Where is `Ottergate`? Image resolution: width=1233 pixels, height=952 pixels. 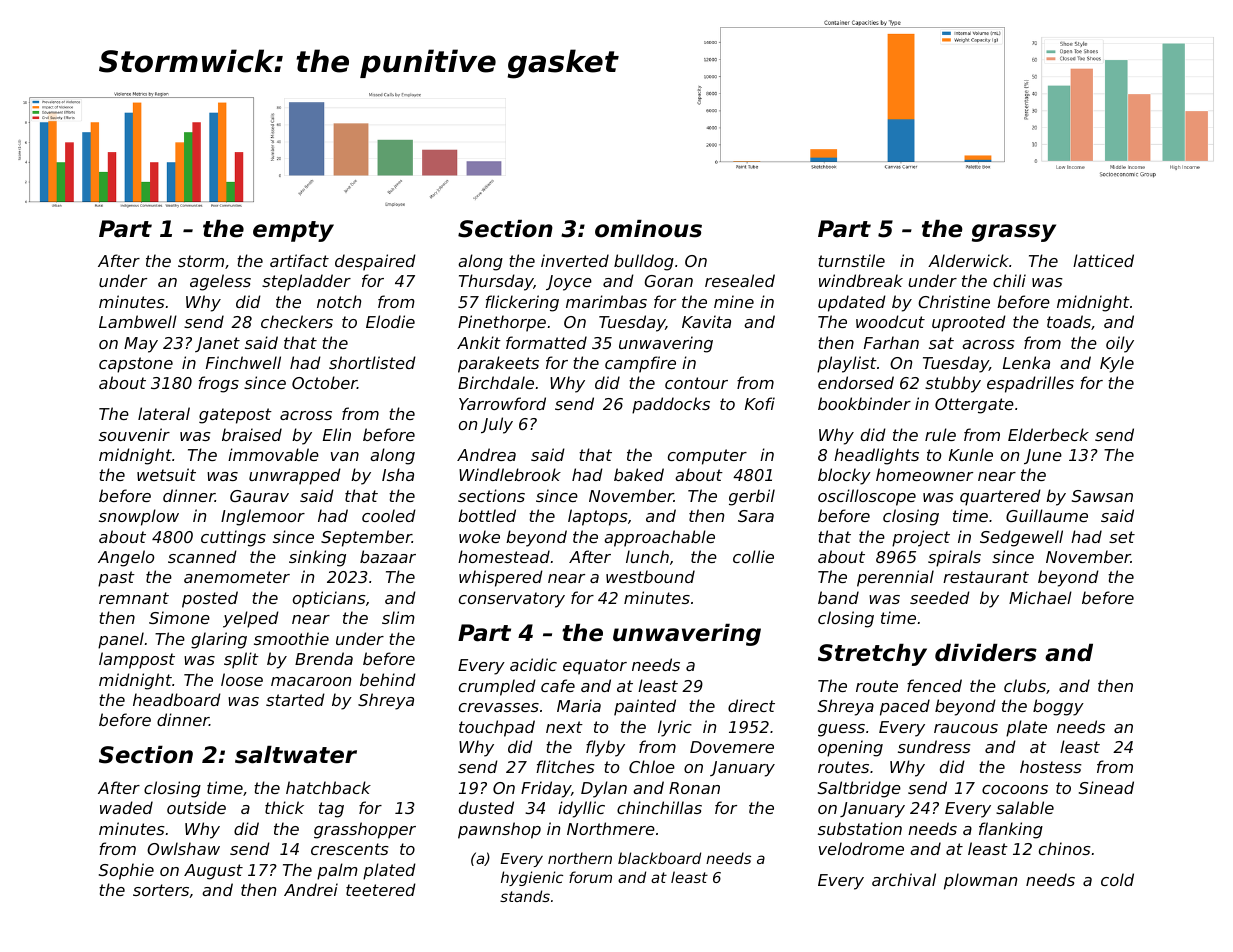
Ottergate is located at coordinates (974, 406).
